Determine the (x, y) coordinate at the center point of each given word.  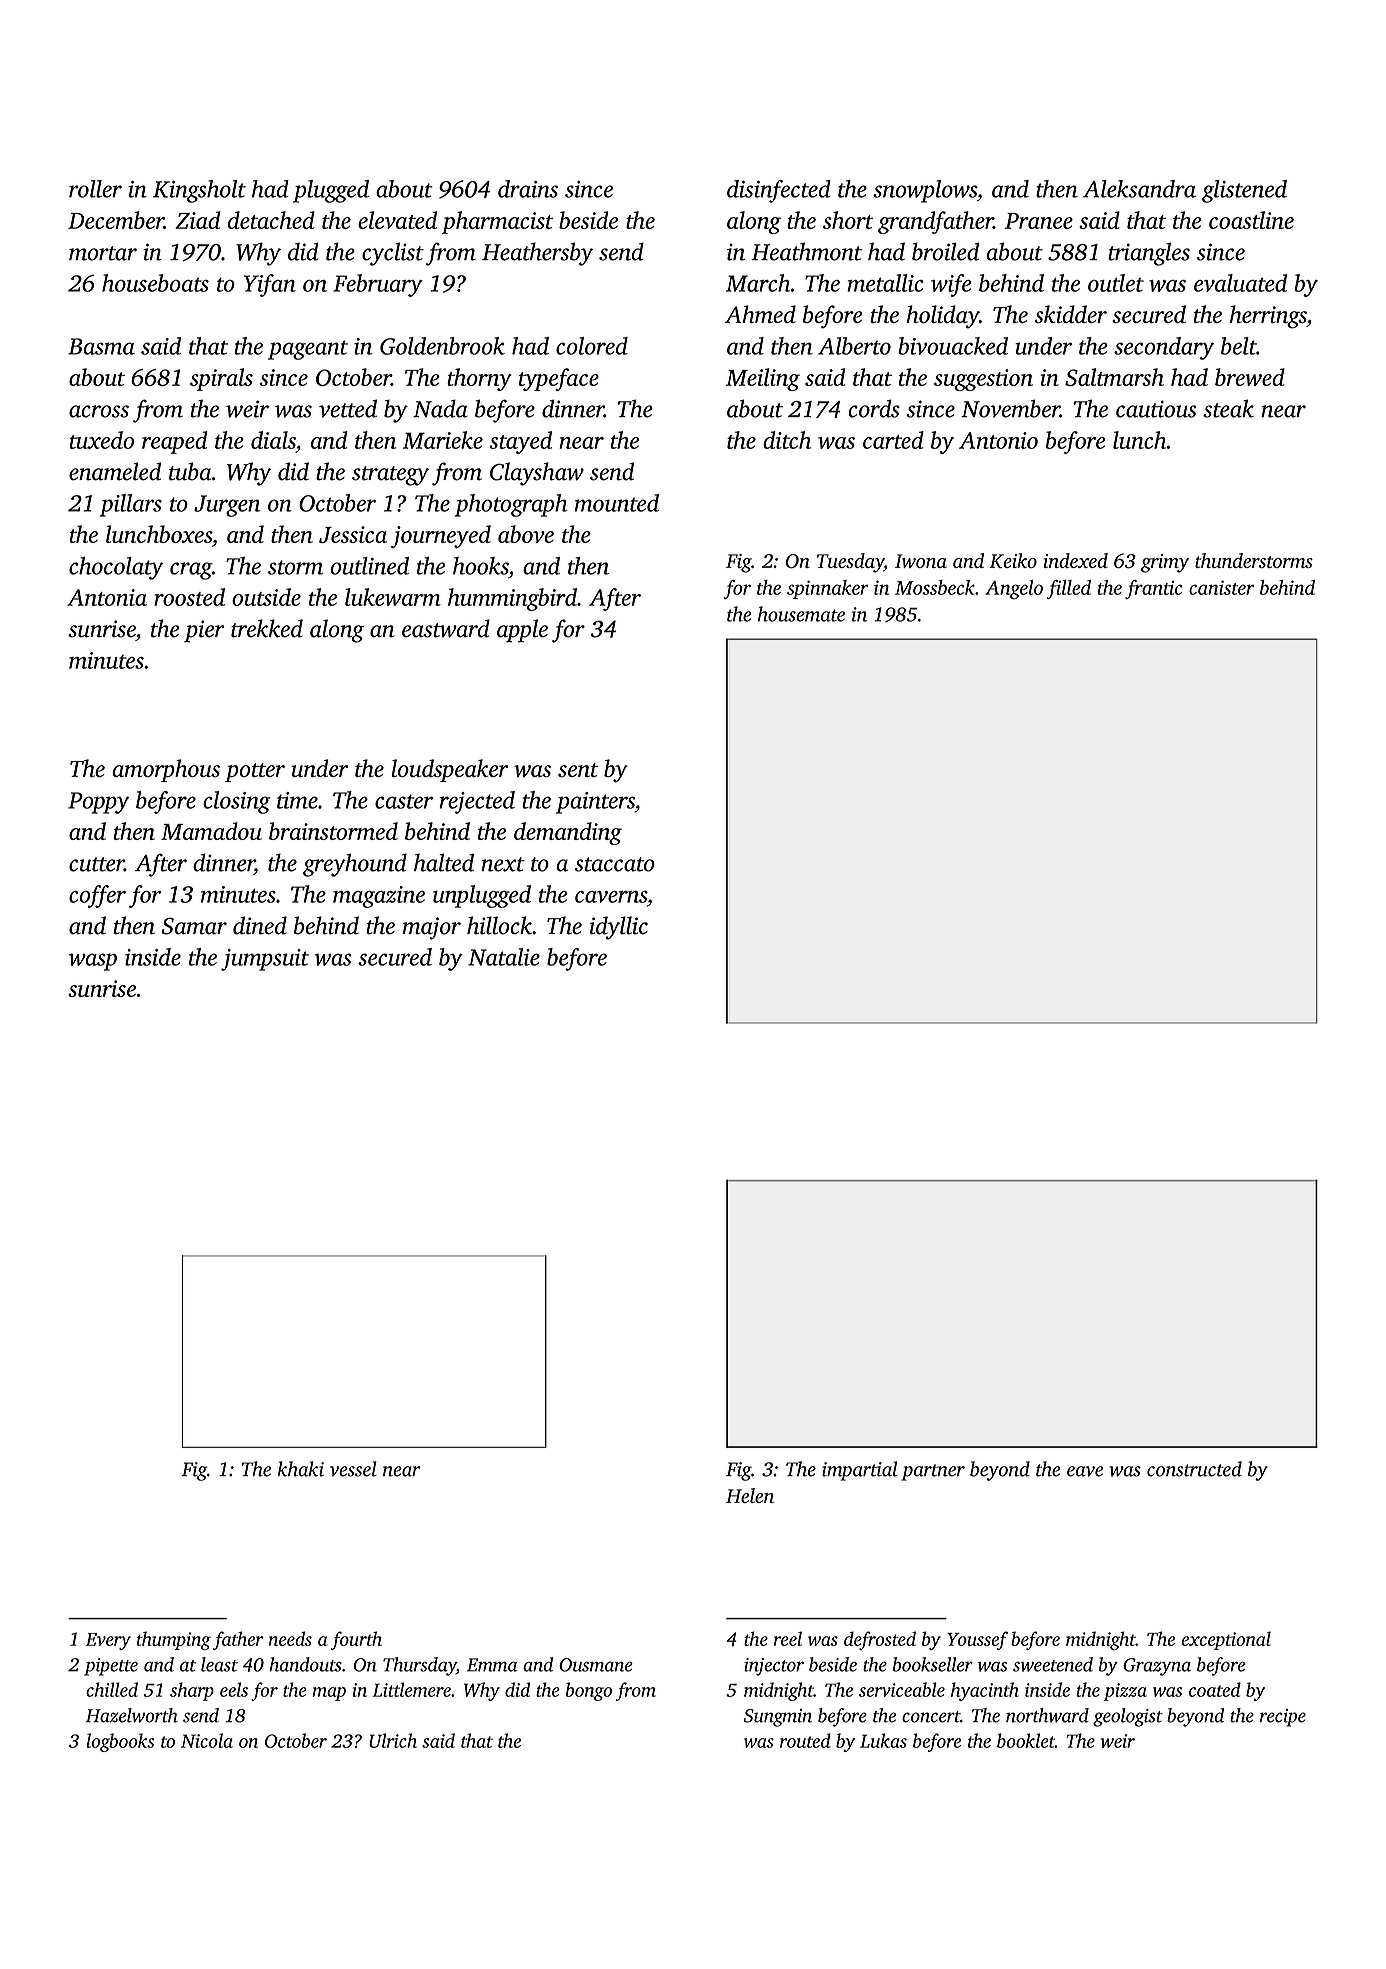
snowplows (925, 191)
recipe (1283, 1718)
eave (1085, 1471)
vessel (353, 1469)
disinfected (779, 191)
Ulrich (393, 1740)
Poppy (98, 803)
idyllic (618, 928)
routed (805, 1740)
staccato (615, 864)
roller (95, 189)
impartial (860, 1471)
